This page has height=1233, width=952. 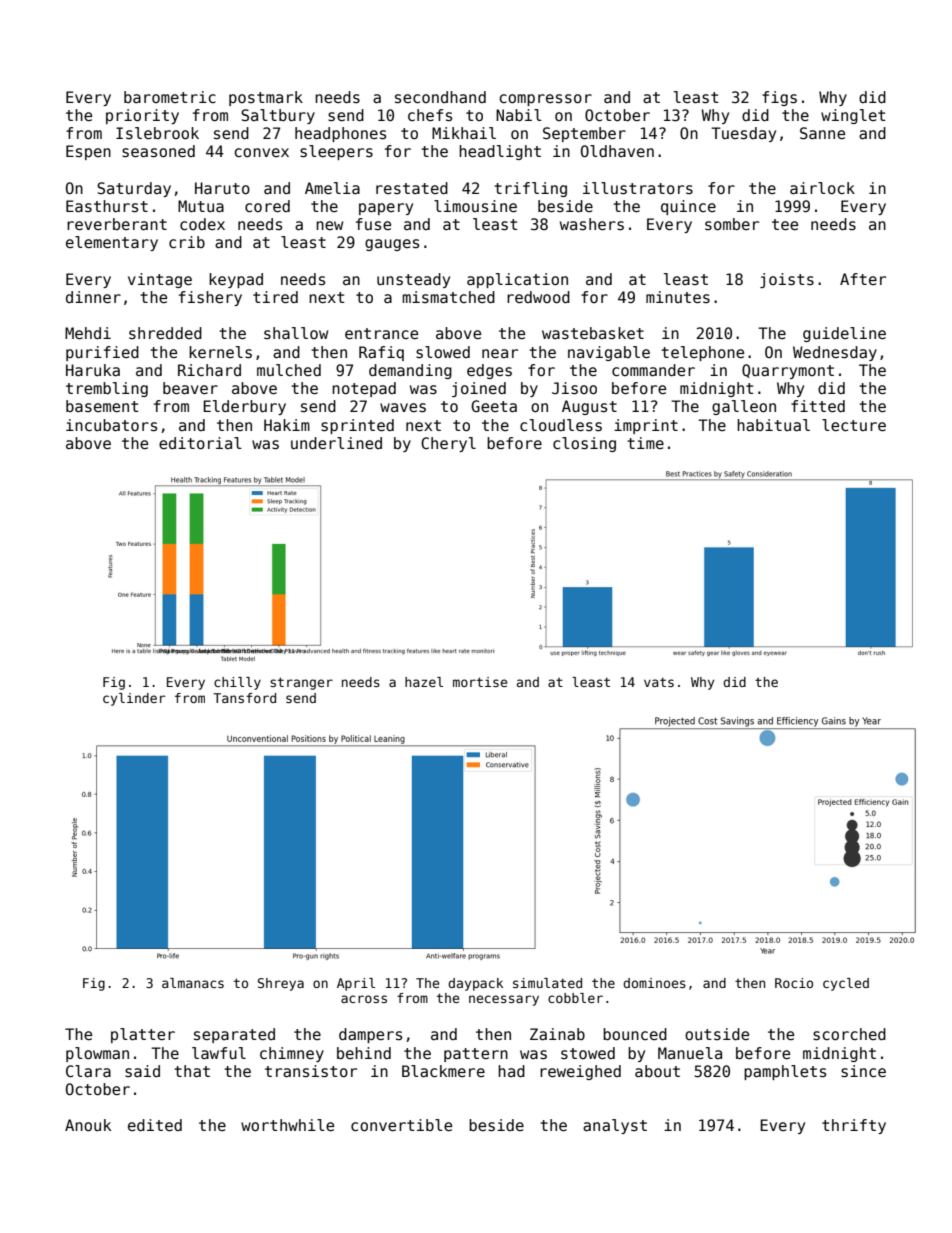 What do you see at coordinates (717, 1034) in the page?
I see `outside` at bounding box center [717, 1034].
